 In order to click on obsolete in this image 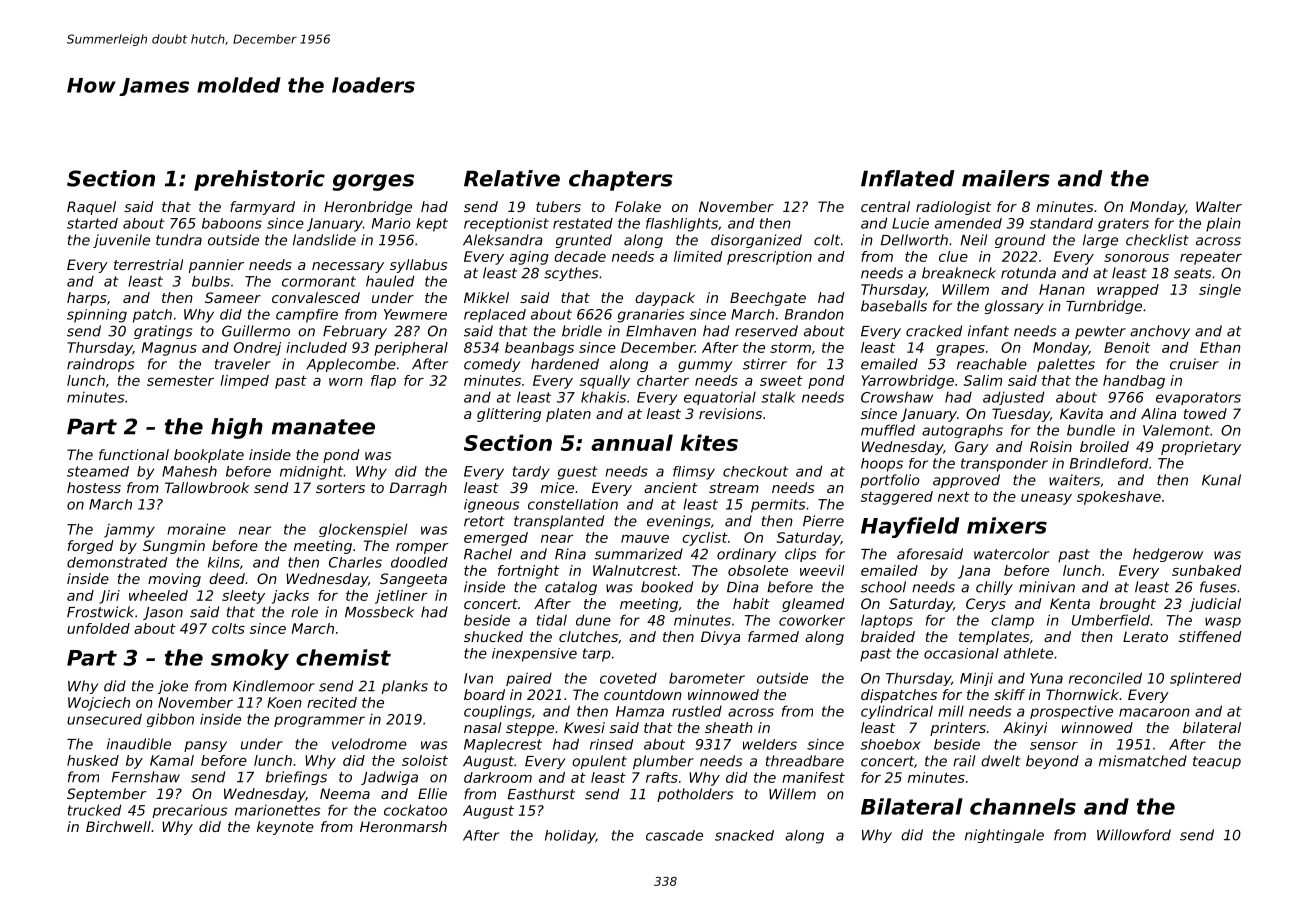, I will do `click(758, 570)`.
